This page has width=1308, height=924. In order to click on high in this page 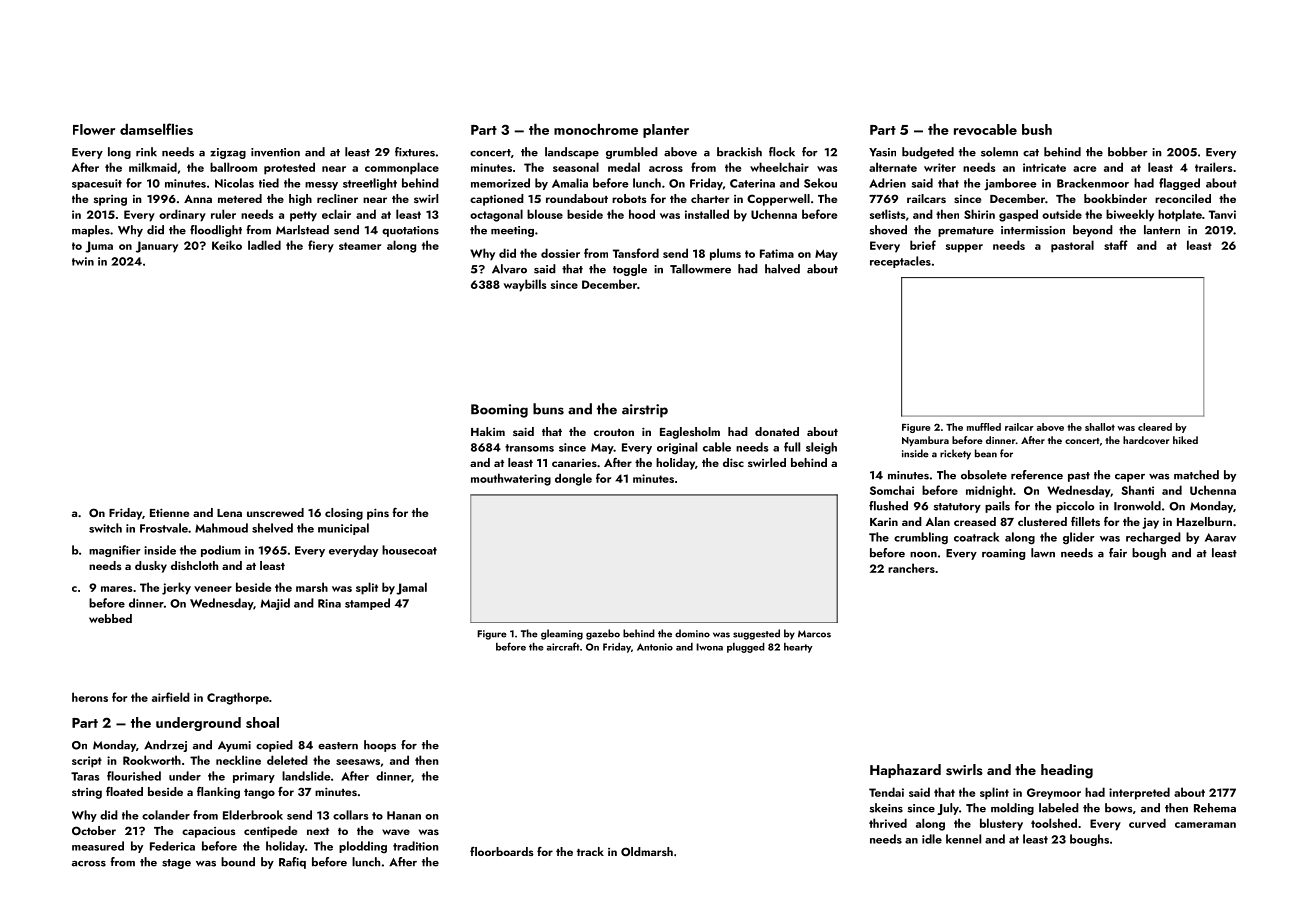, I will do `click(300, 200)`.
